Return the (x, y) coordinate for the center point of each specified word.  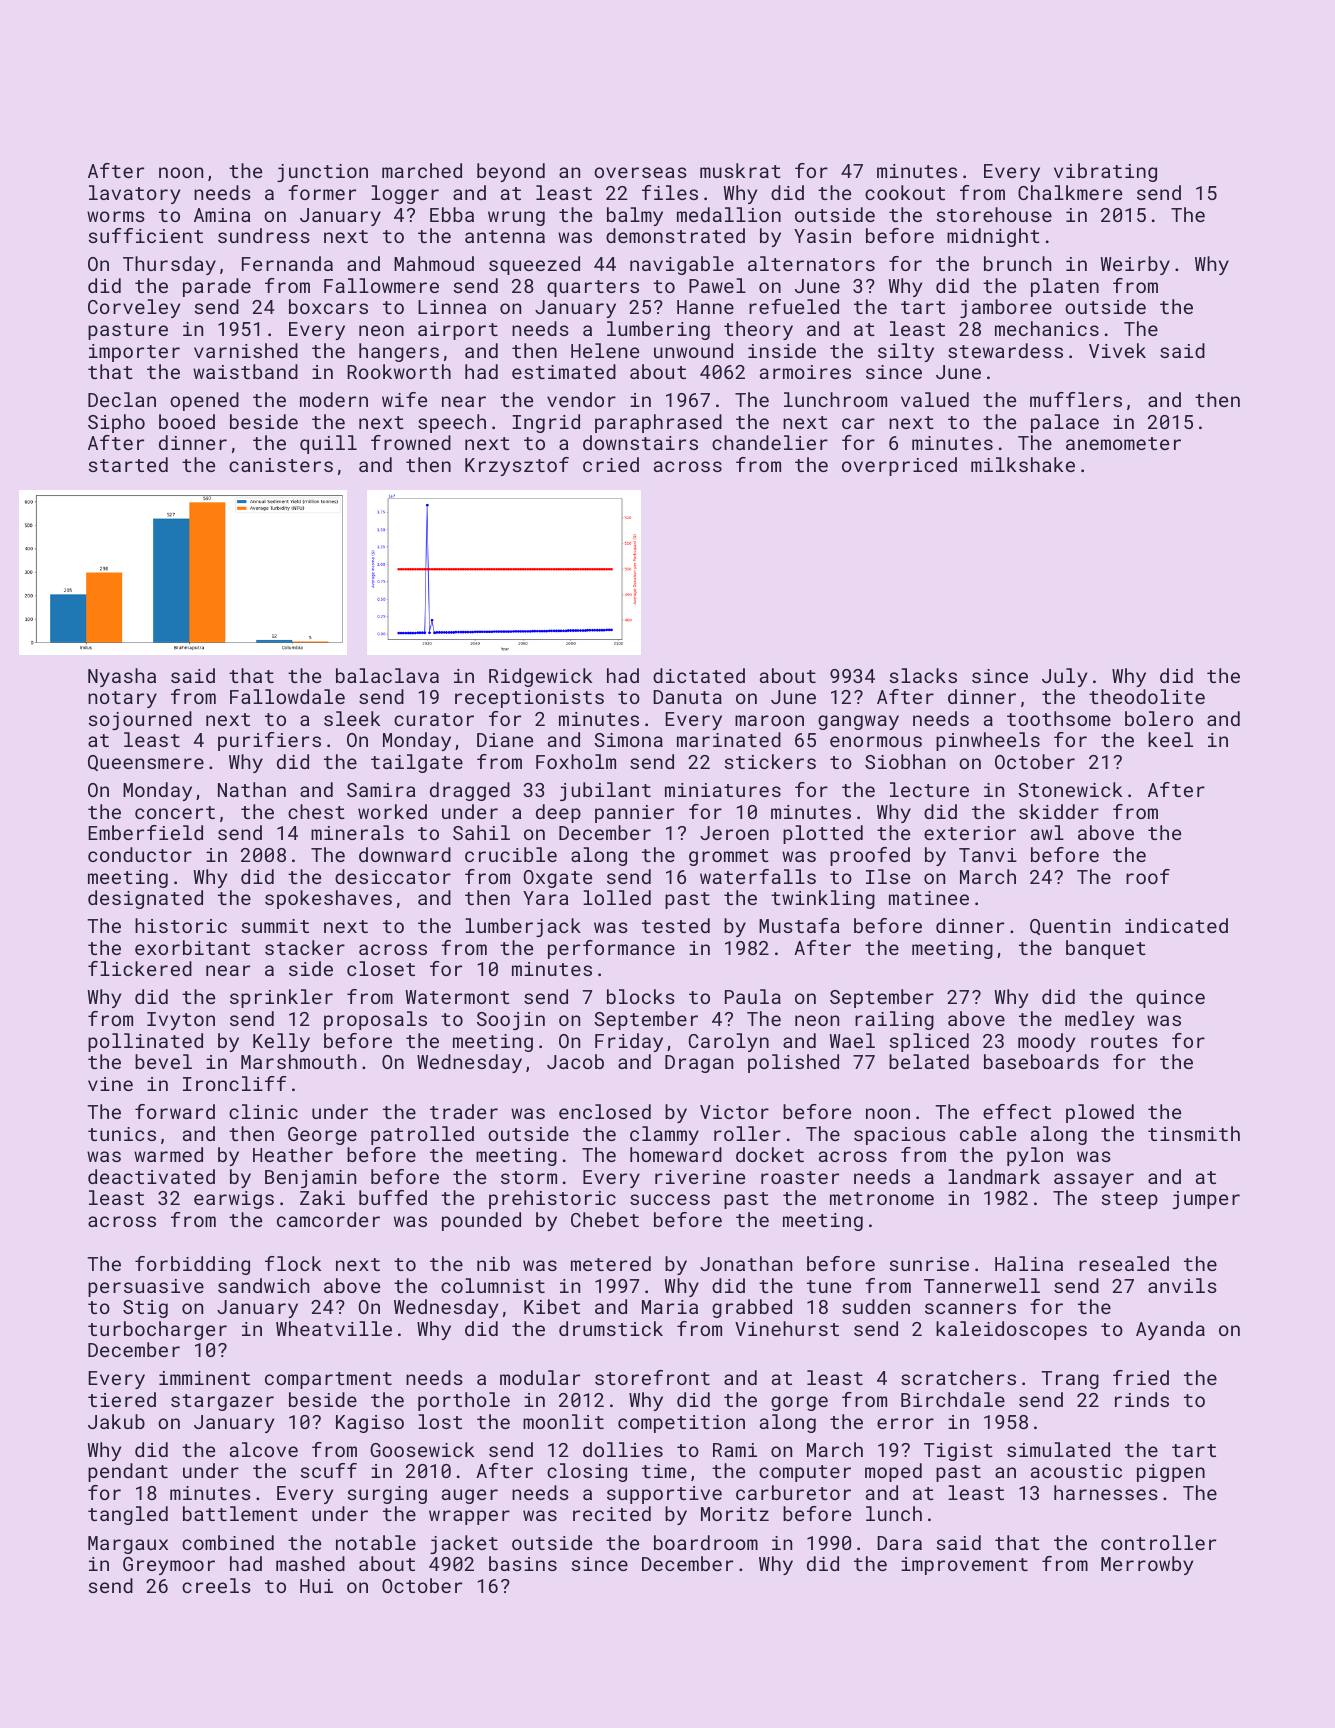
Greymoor (169, 1566)
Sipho (116, 423)
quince (1170, 999)
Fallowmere (381, 285)
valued (935, 399)
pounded (481, 1221)
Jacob (575, 1061)
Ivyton (181, 1021)
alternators (811, 263)
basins (523, 1563)
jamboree (1006, 308)
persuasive (146, 1288)
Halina (1029, 1263)
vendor (581, 399)
